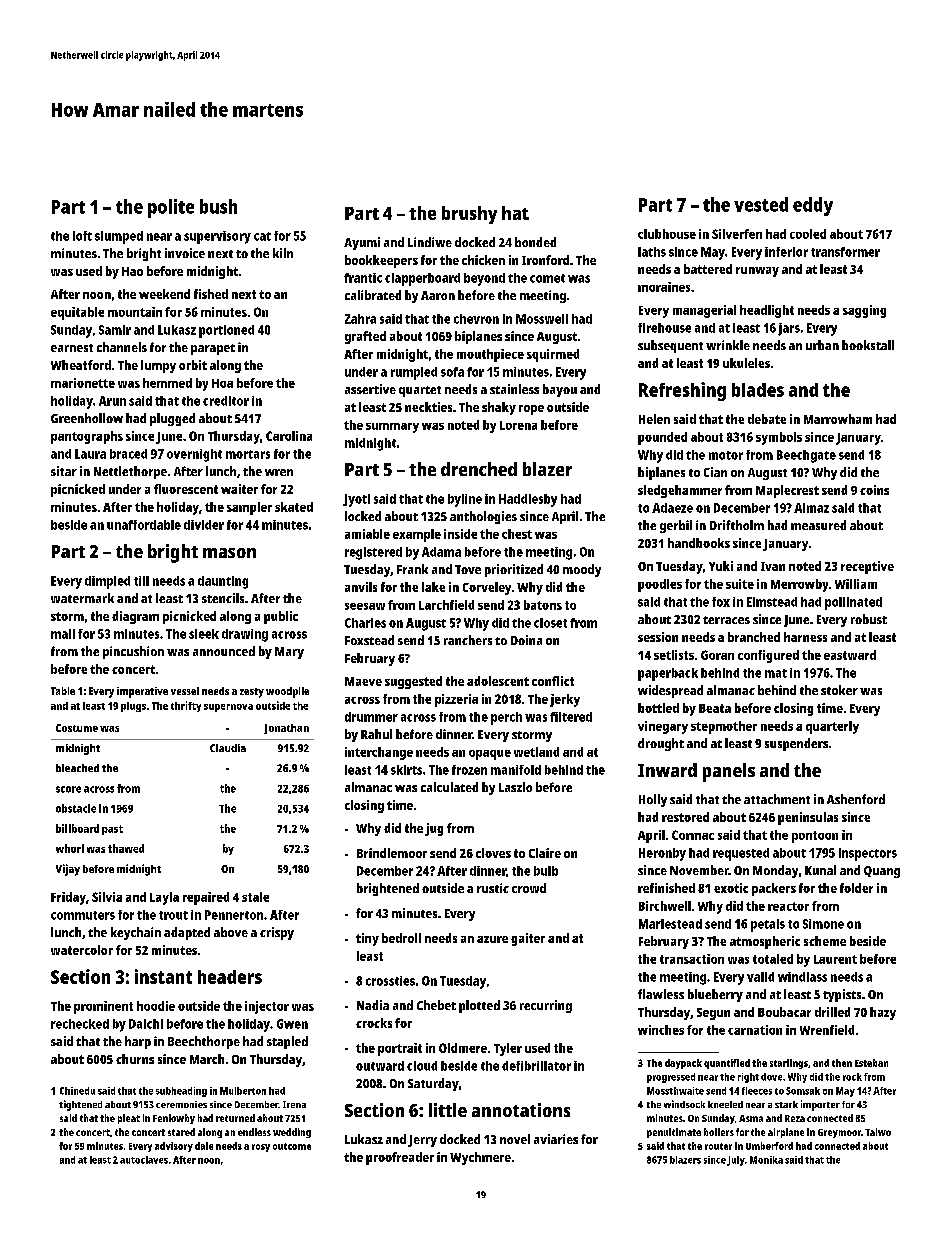  I want to click on frantic, so click(363, 278).
